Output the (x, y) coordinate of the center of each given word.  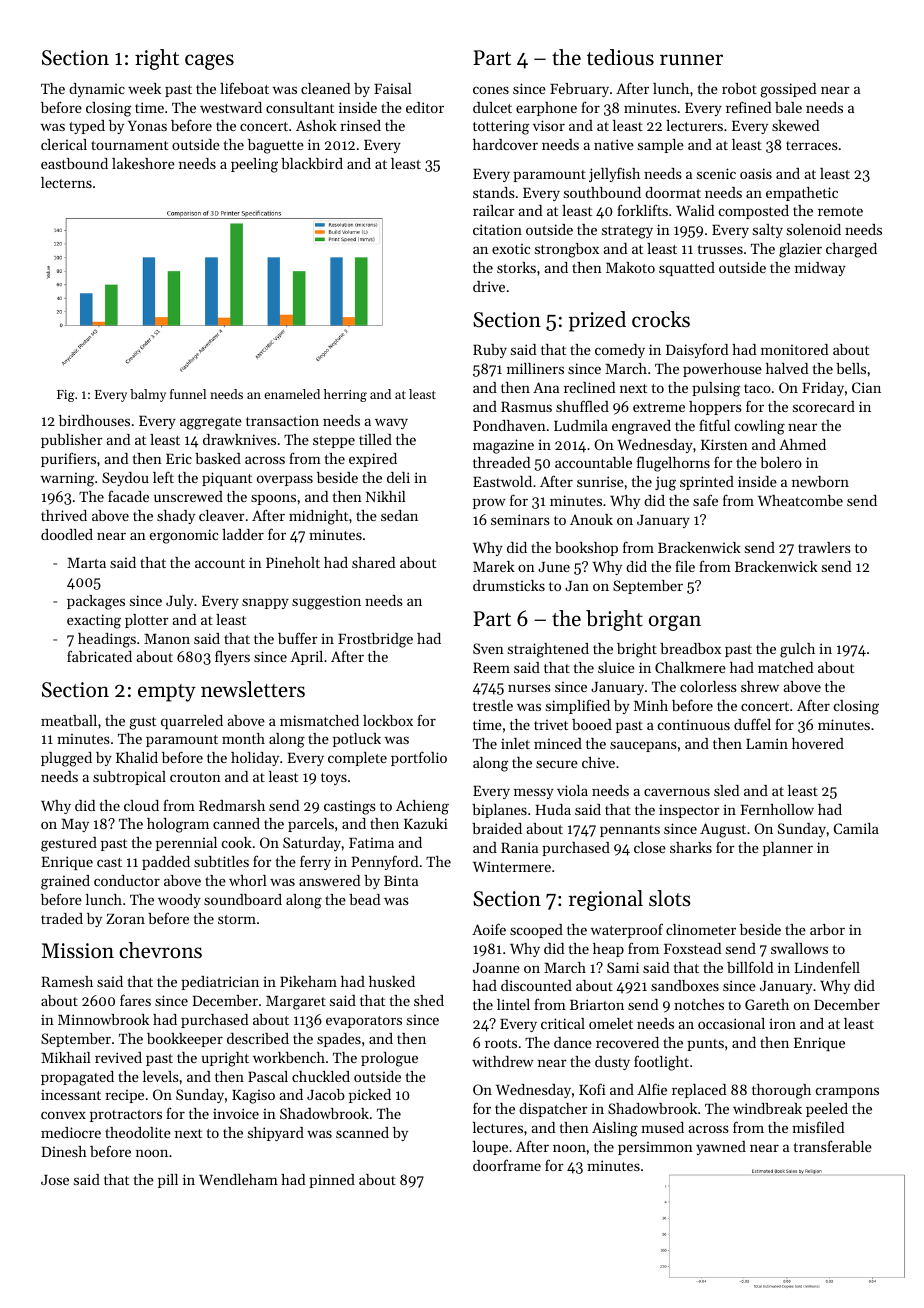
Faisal (393, 88)
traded (62, 918)
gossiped (788, 90)
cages (209, 62)
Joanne (496, 968)
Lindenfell (827, 967)
